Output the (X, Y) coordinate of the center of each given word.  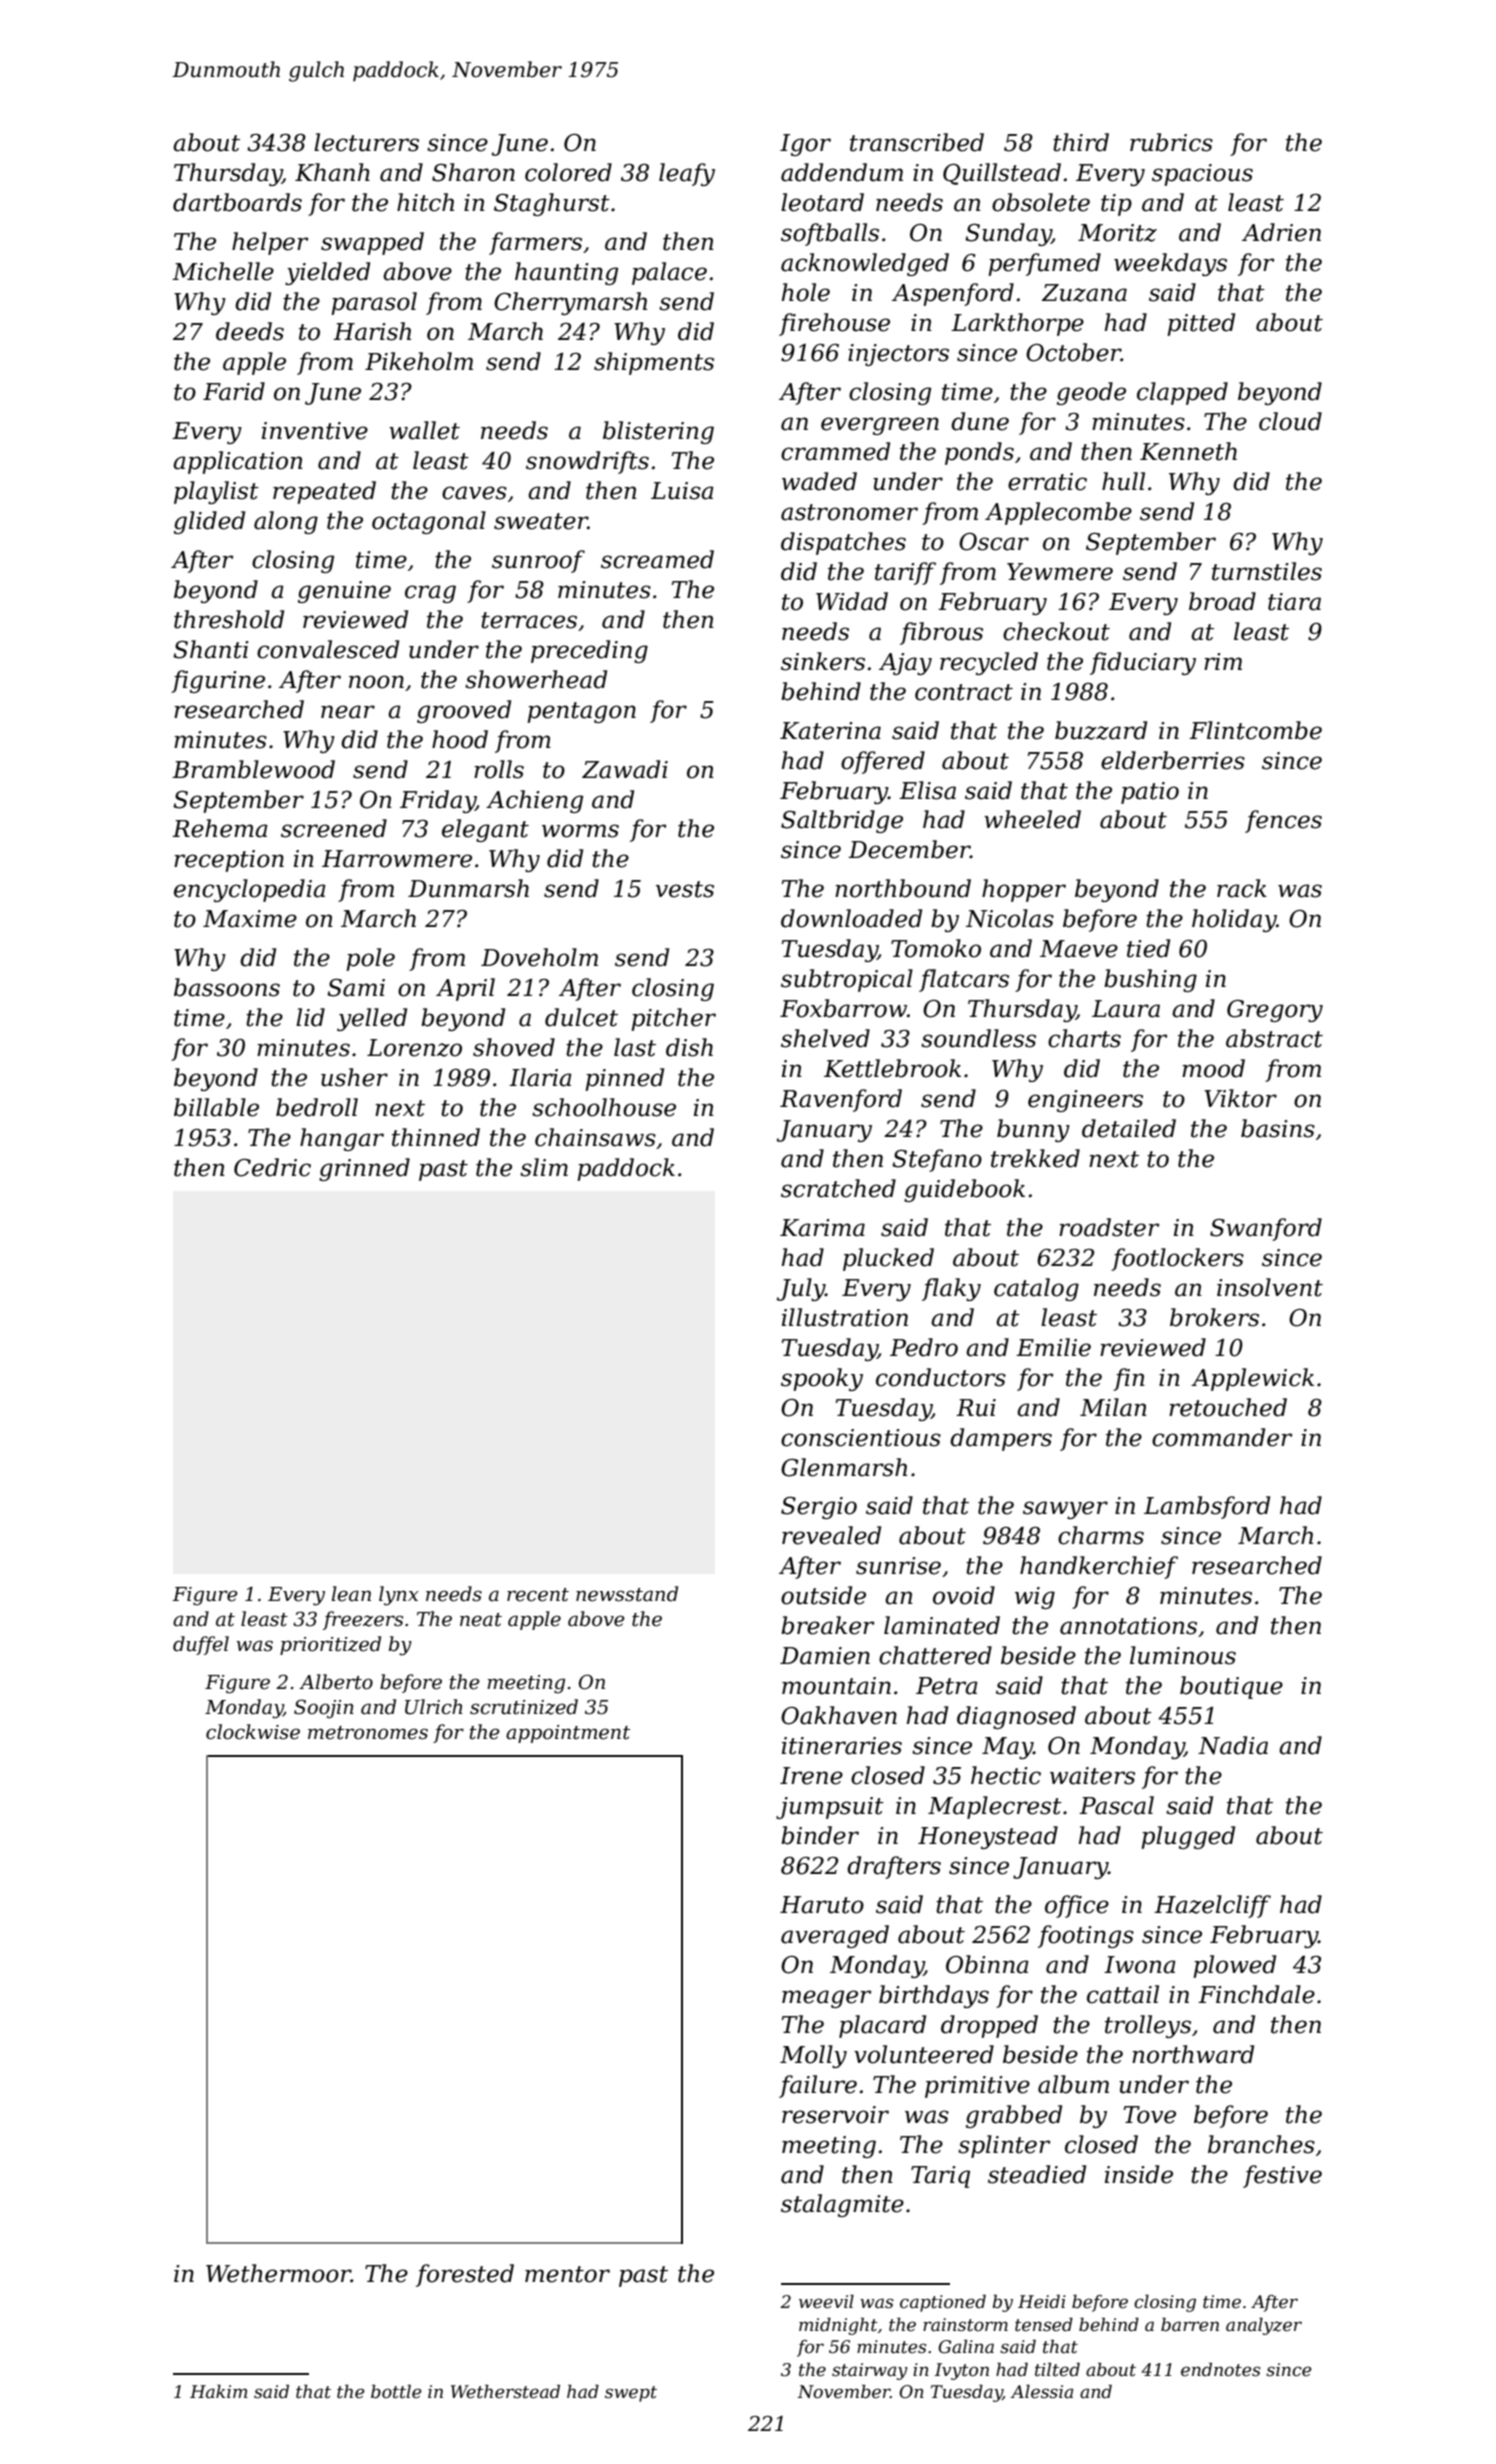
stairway (870, 2371)
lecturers (366, 142)
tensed (1044, 2325)
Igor (805, 145)
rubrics (1171, 142)
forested (465, 2275)
